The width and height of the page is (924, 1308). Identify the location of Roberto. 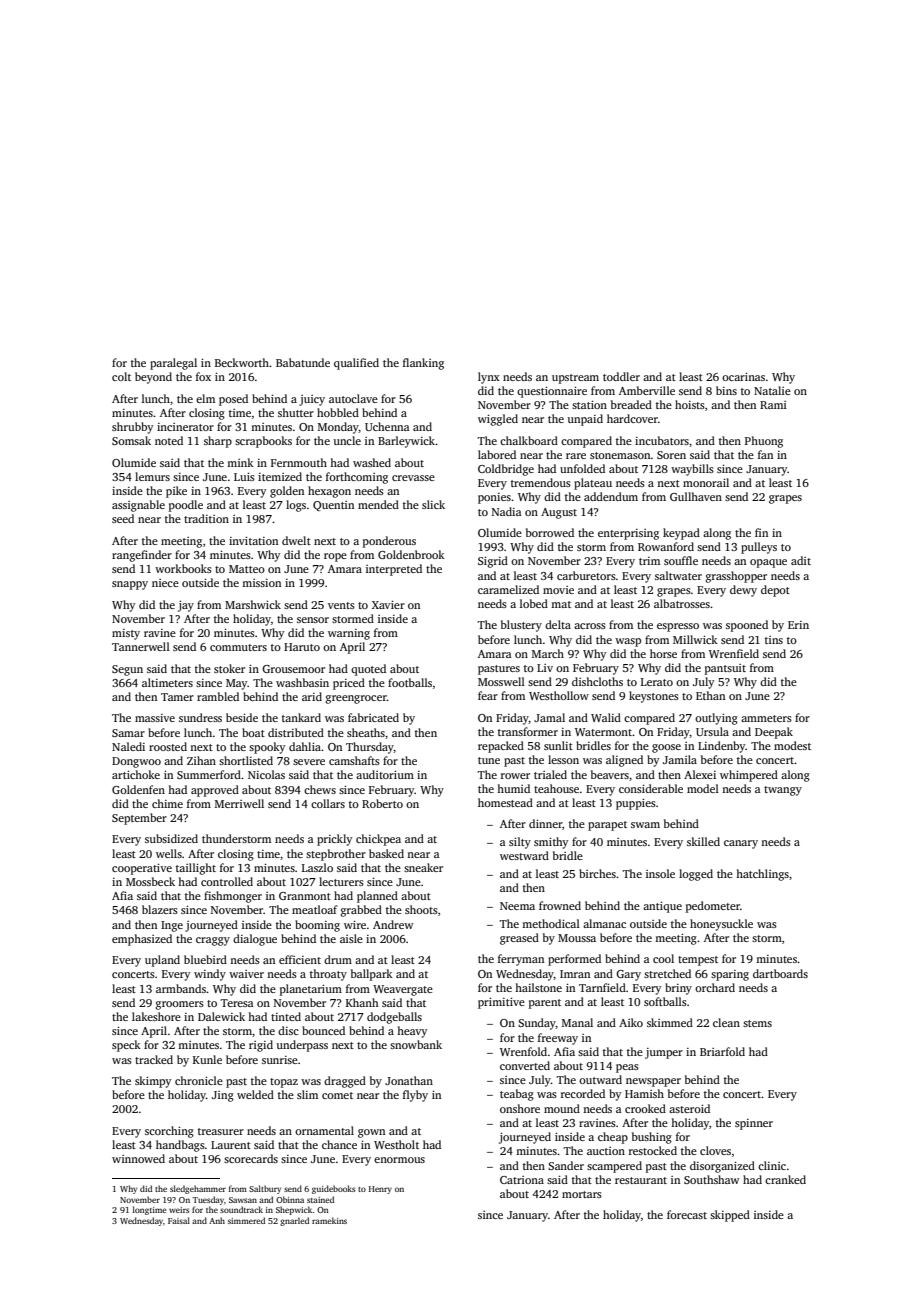
(382, 803).
